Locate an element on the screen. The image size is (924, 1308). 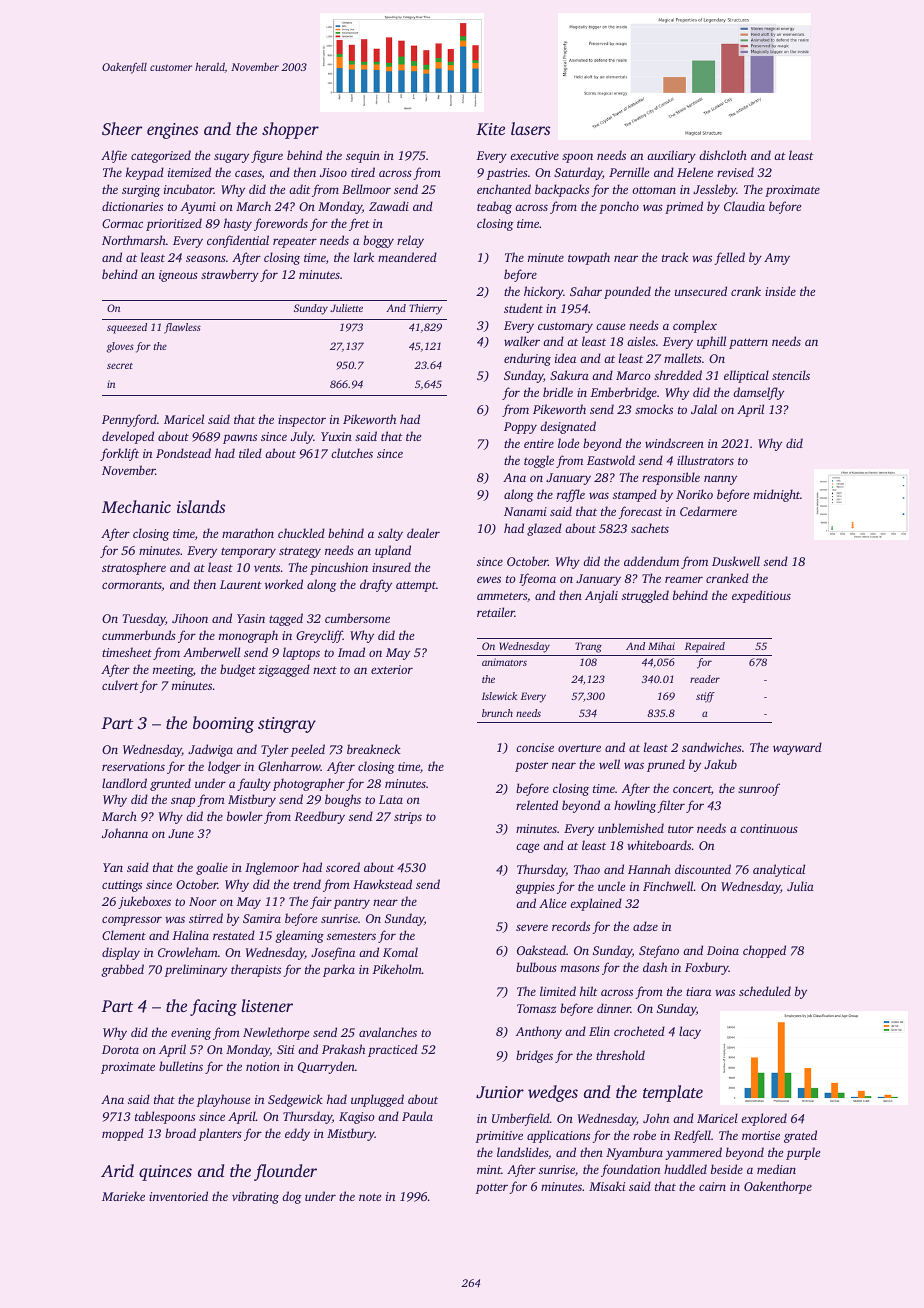
goalie is located at coordinates (212, 868).
